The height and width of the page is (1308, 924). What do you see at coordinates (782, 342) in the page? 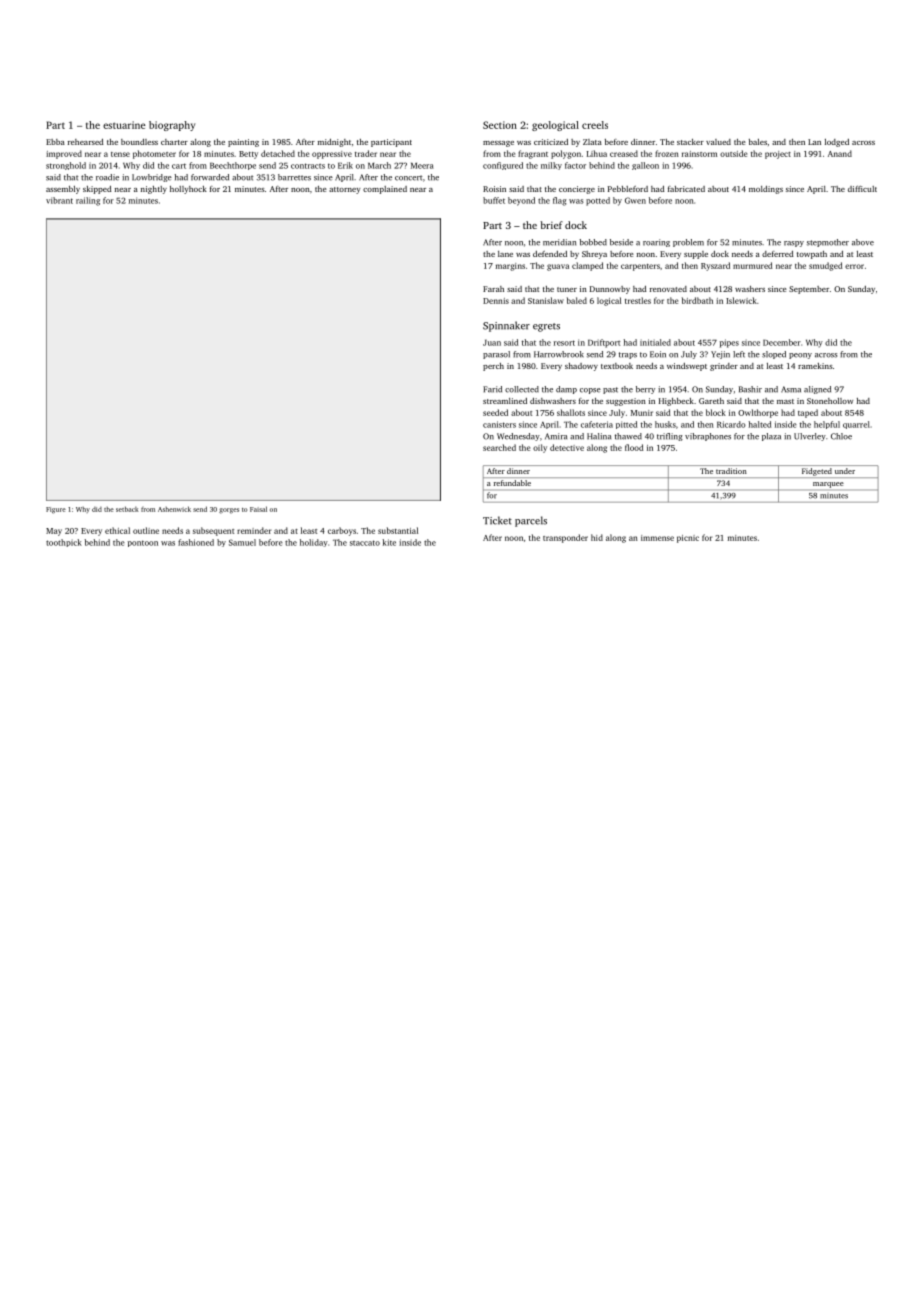
I see `December` at bounding box center [782, 342].
